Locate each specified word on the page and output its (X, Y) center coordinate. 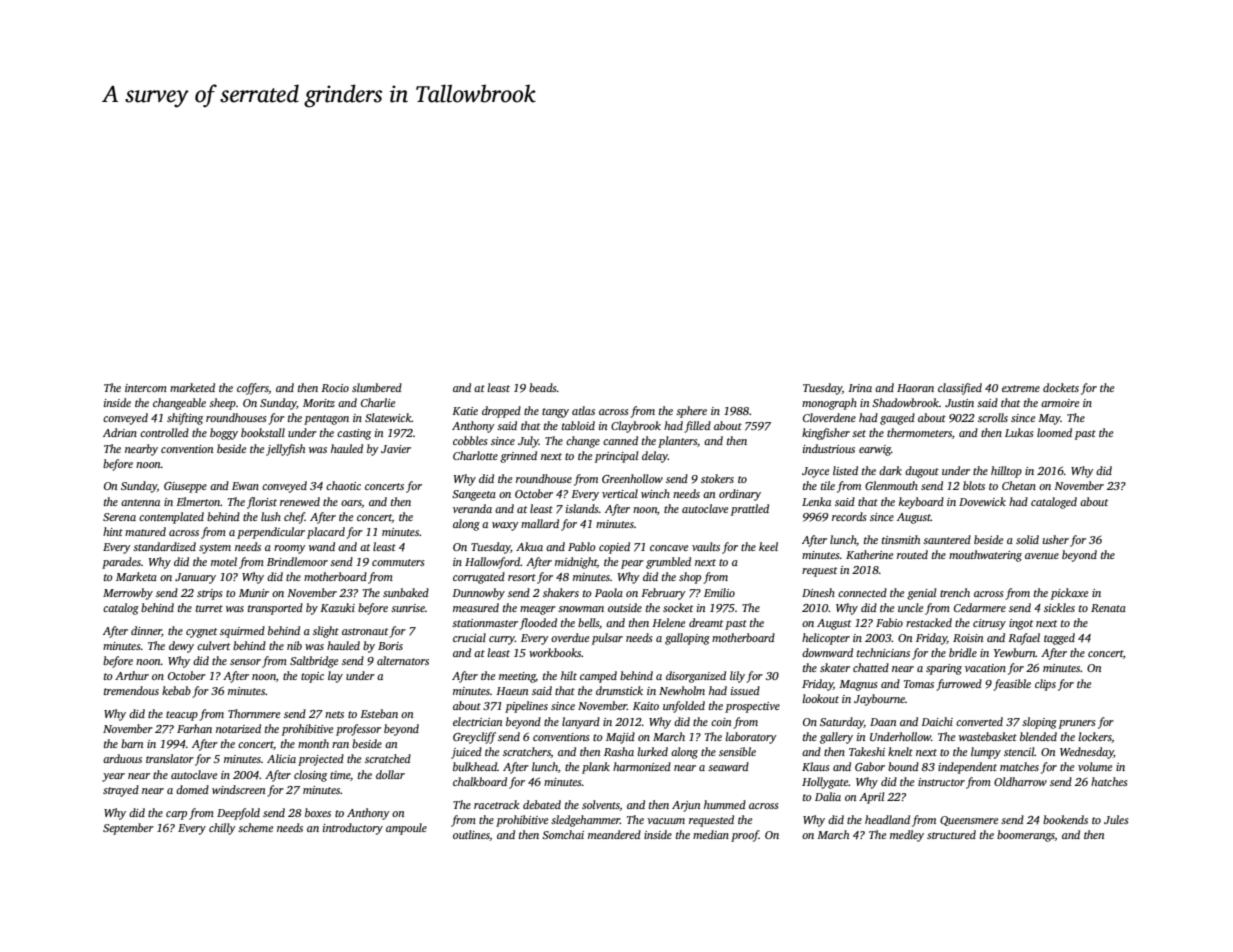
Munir (254, 593)
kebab (176, 690)
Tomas (919, 684)
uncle (911, 607)
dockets (1061, 387)
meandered (614, 834)
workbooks (555, 652)
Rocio (335, 388)
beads (543, 387)
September (128, 829)
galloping (687, 639)
